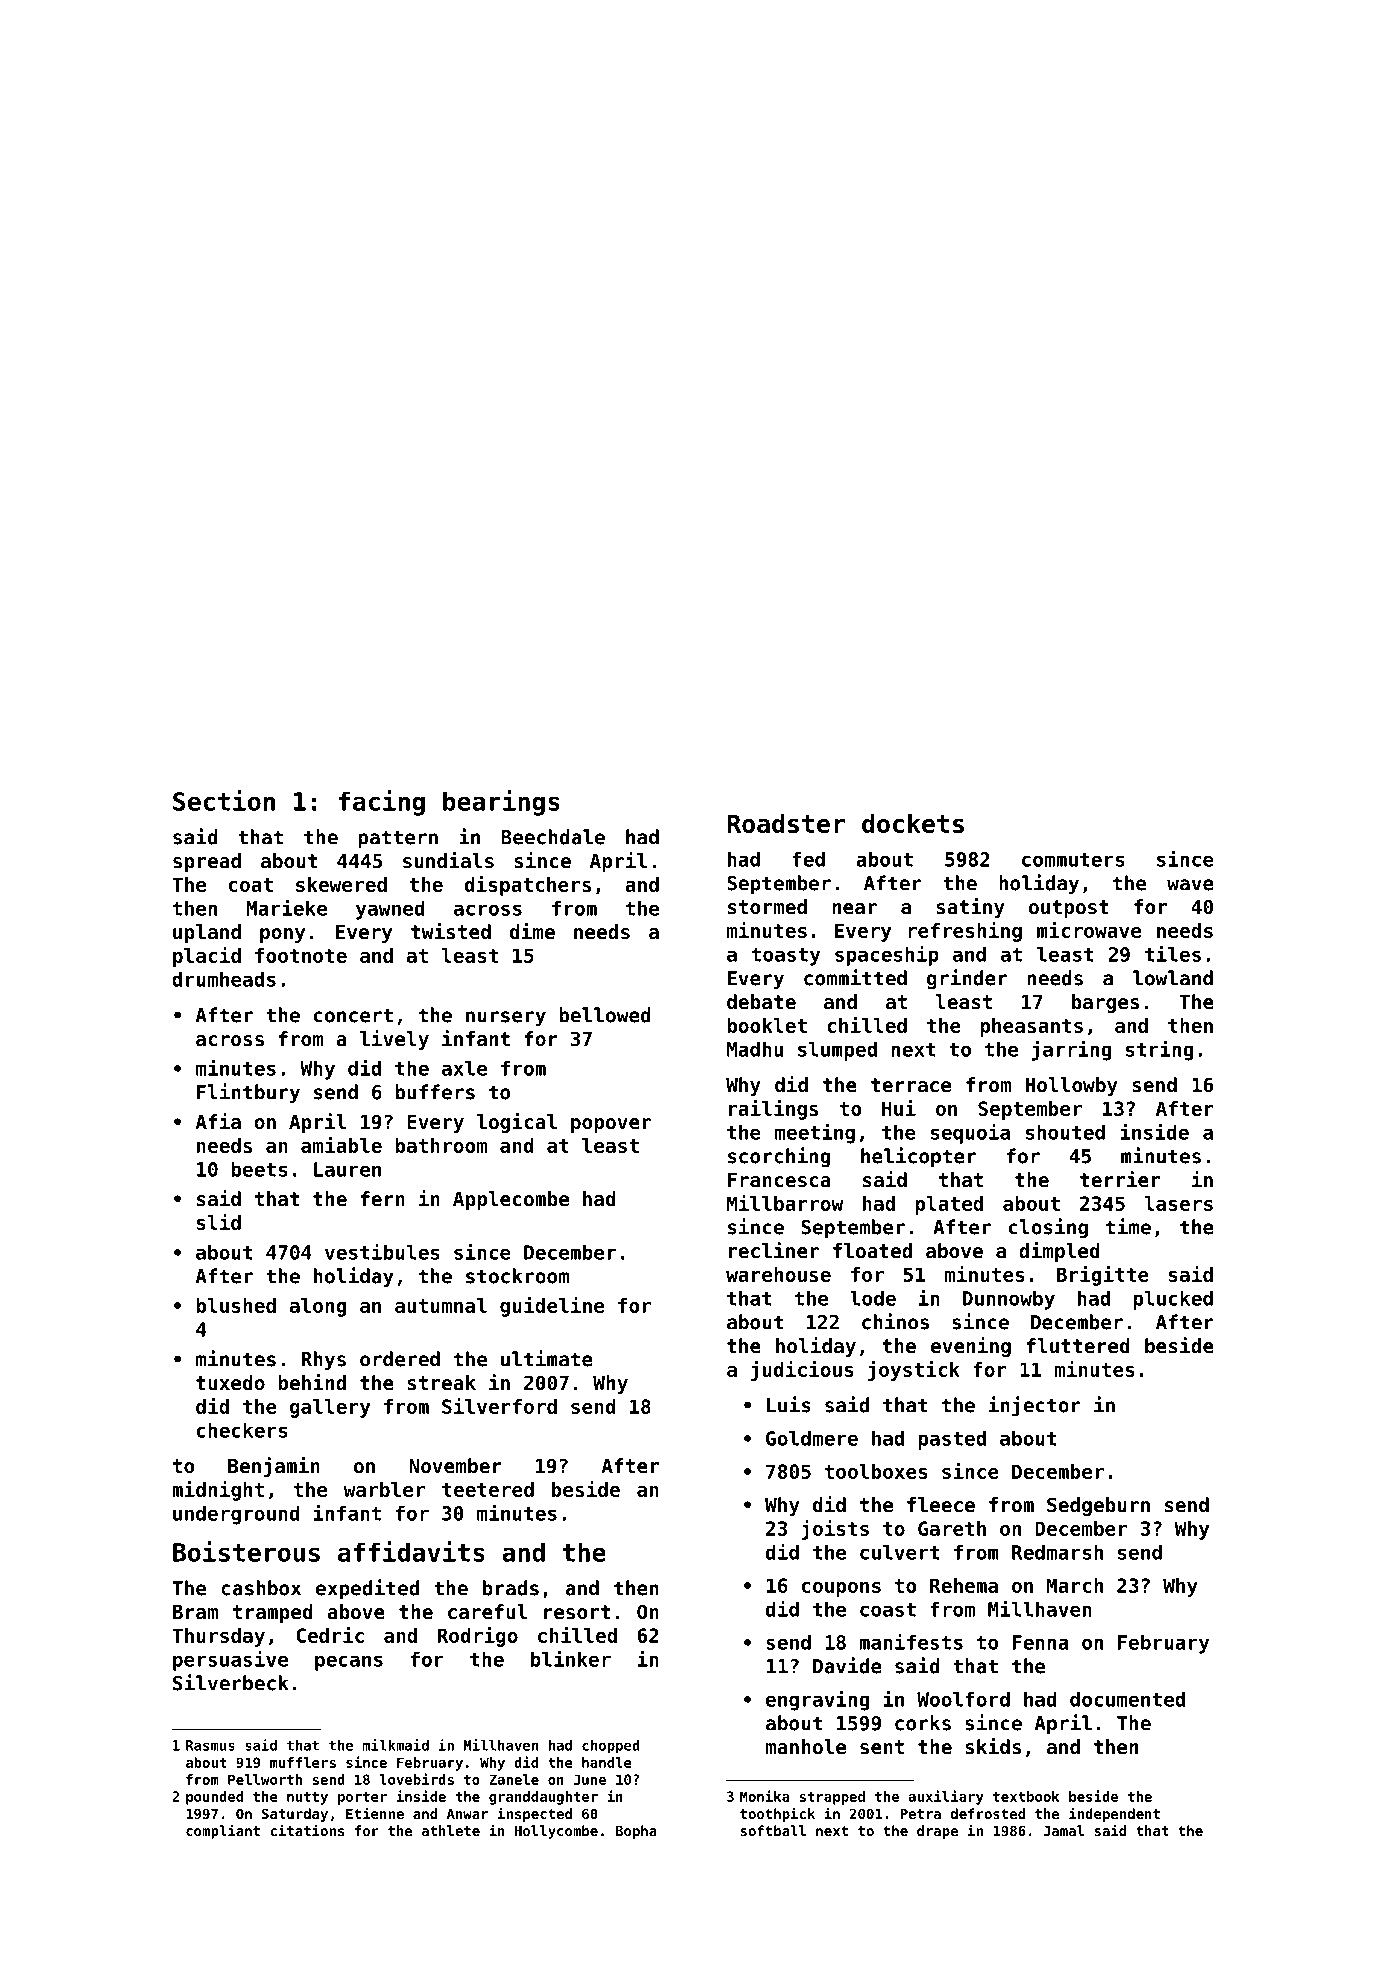  Describe the element at coordinates (511, 1588) in the document. I see `brads` at that location.
